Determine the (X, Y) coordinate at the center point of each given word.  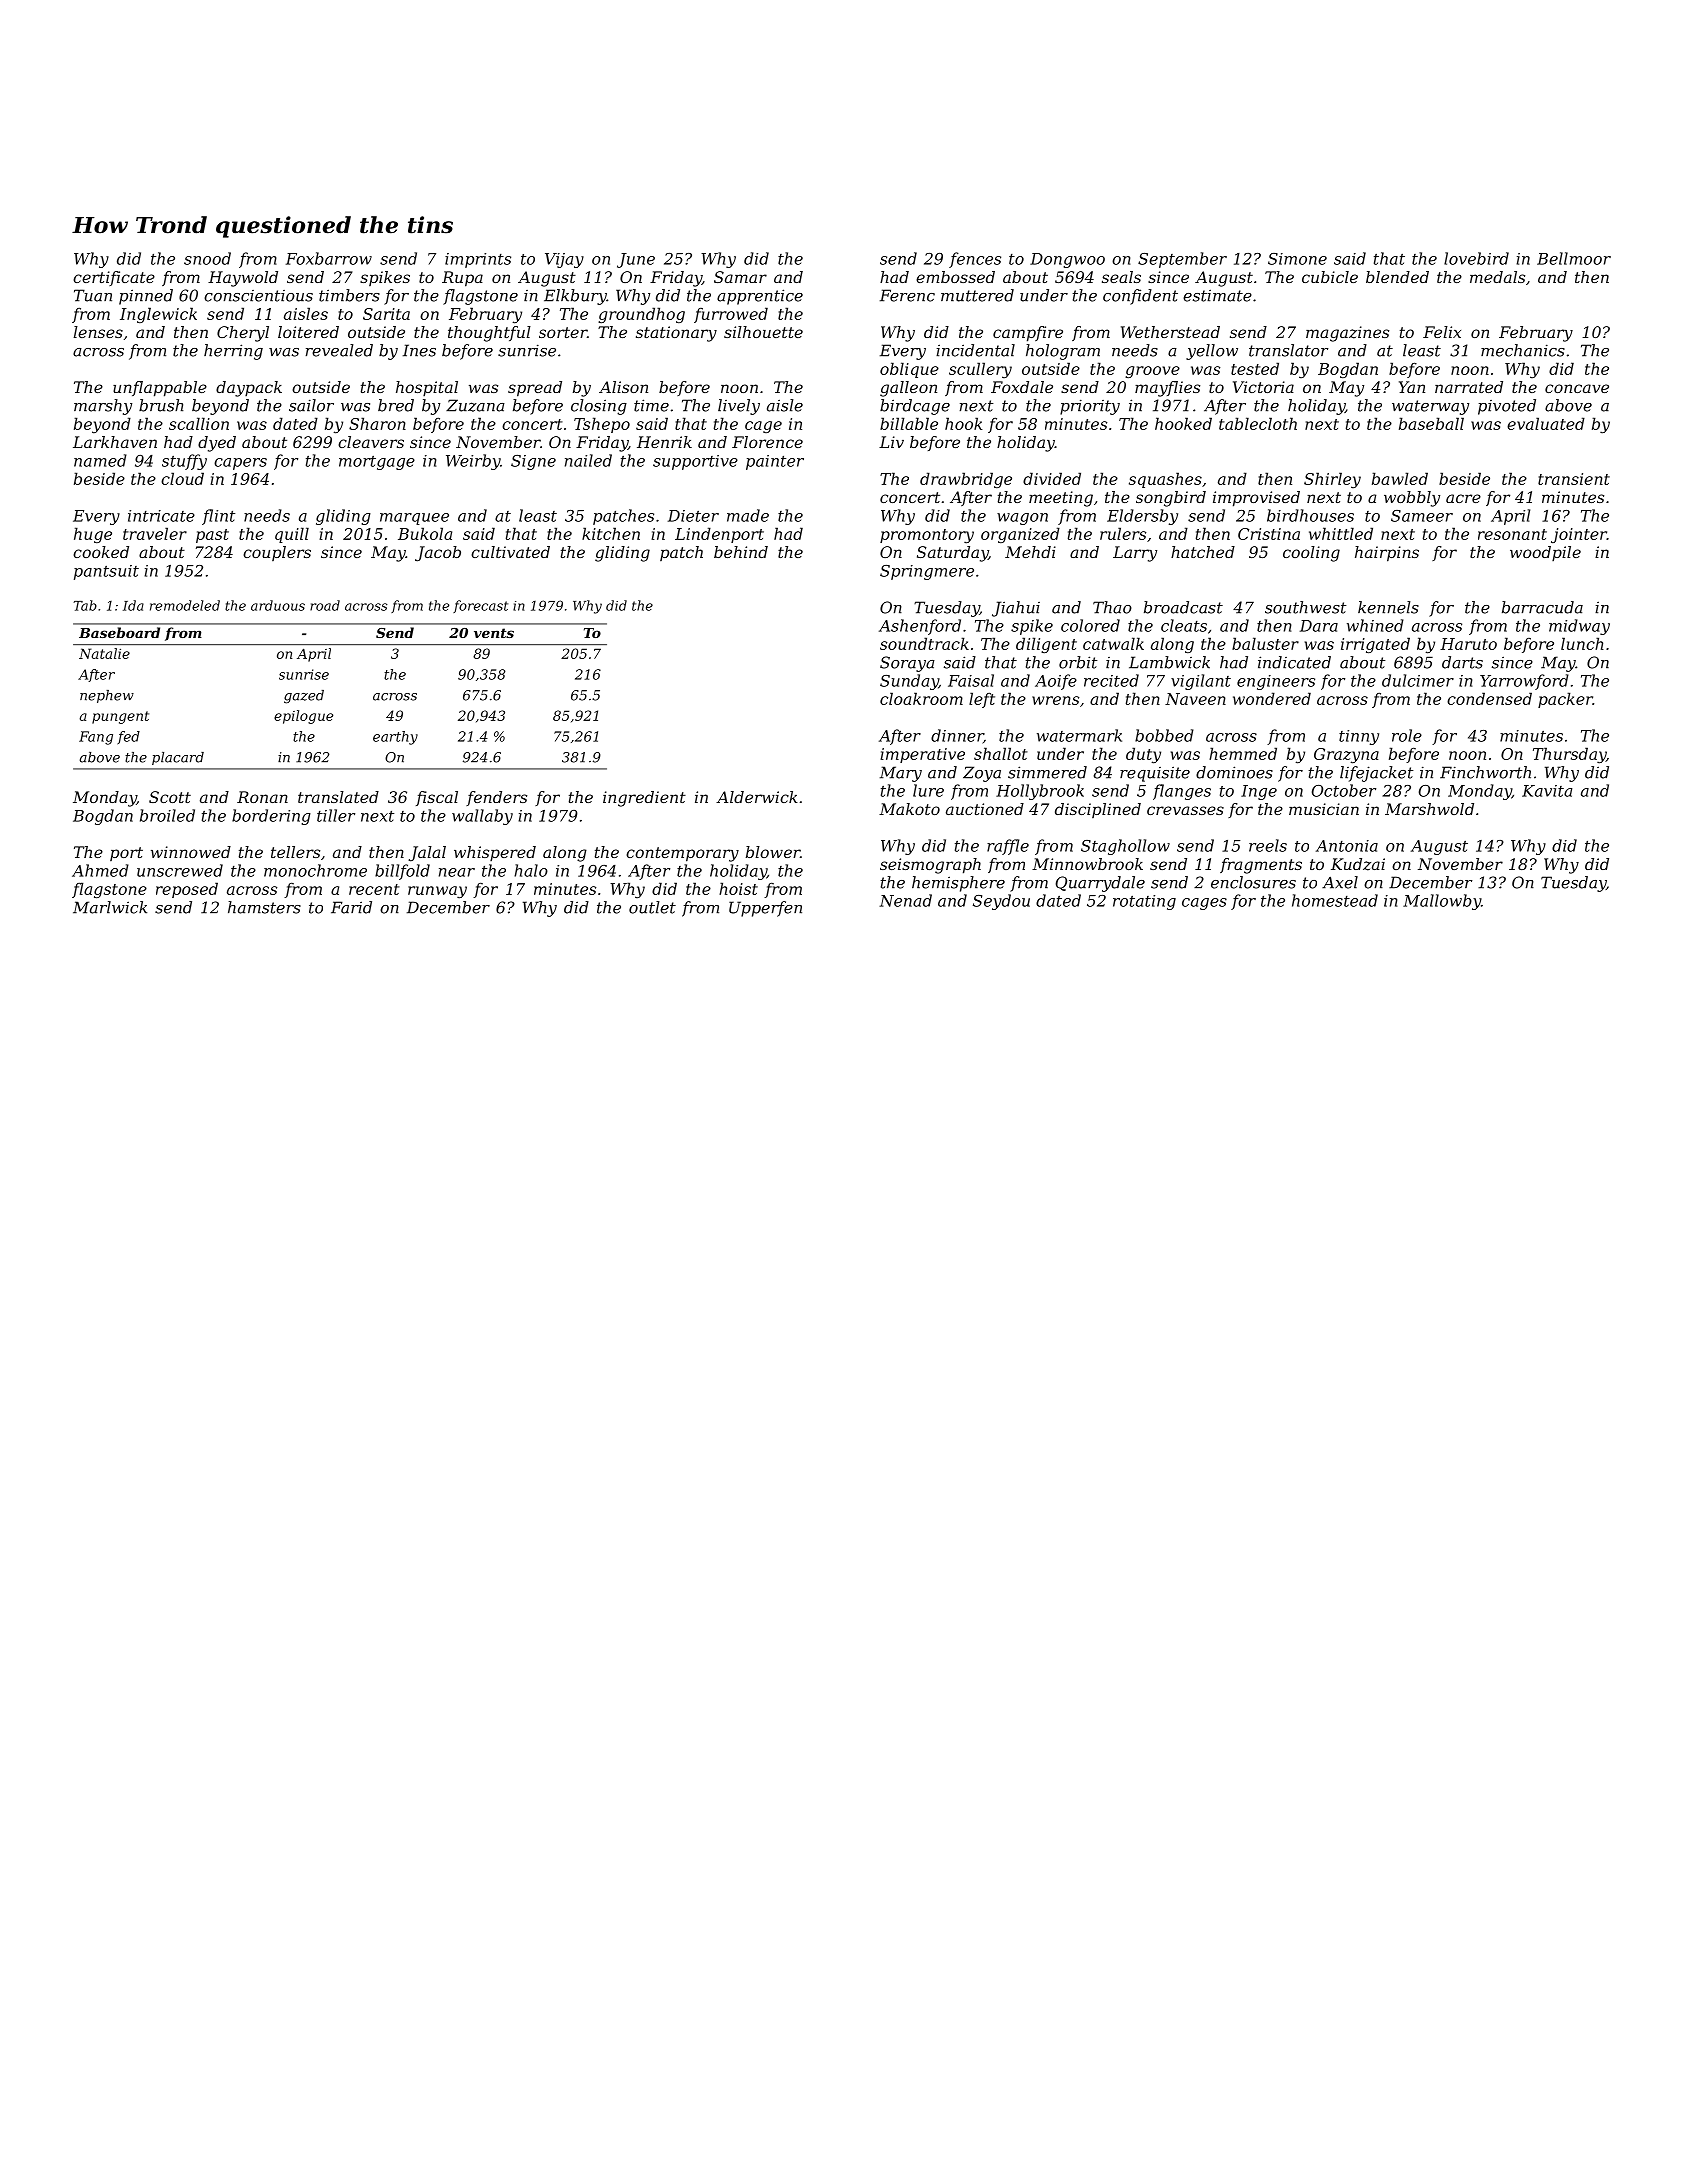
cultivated (510, 552)
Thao (1112, 607)
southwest (1305, 607)
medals (1497, 277)
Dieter (693, 516)
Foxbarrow (329, 258)
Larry (1135, 554)
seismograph (930, 866)
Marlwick (110, 907)
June (636, 260)
